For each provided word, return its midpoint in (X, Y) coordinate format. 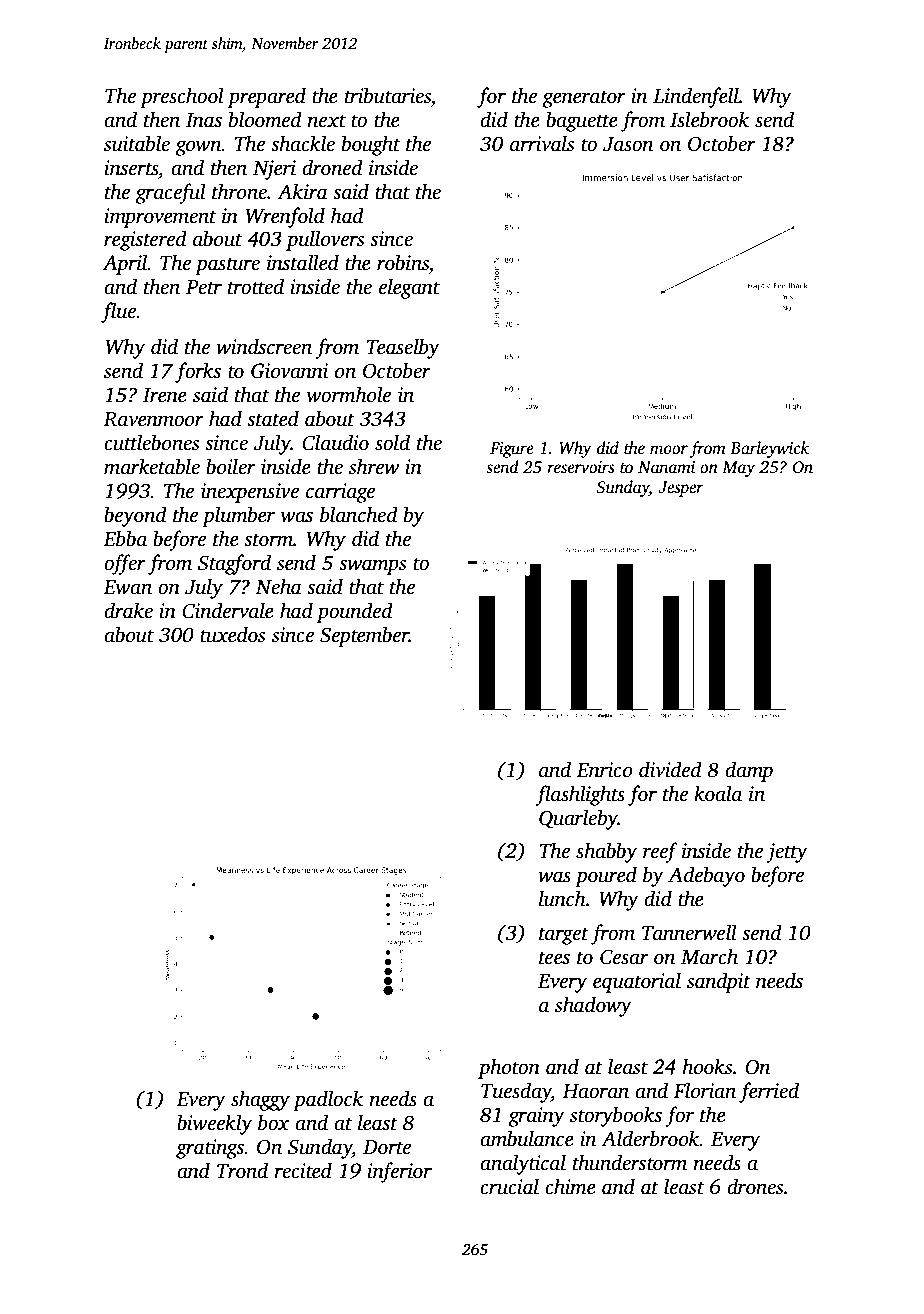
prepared (267, 97)
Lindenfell (696, 97)
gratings (210, 1149)
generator (584, 99)
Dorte (387, 1147)
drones (755, 1186)
